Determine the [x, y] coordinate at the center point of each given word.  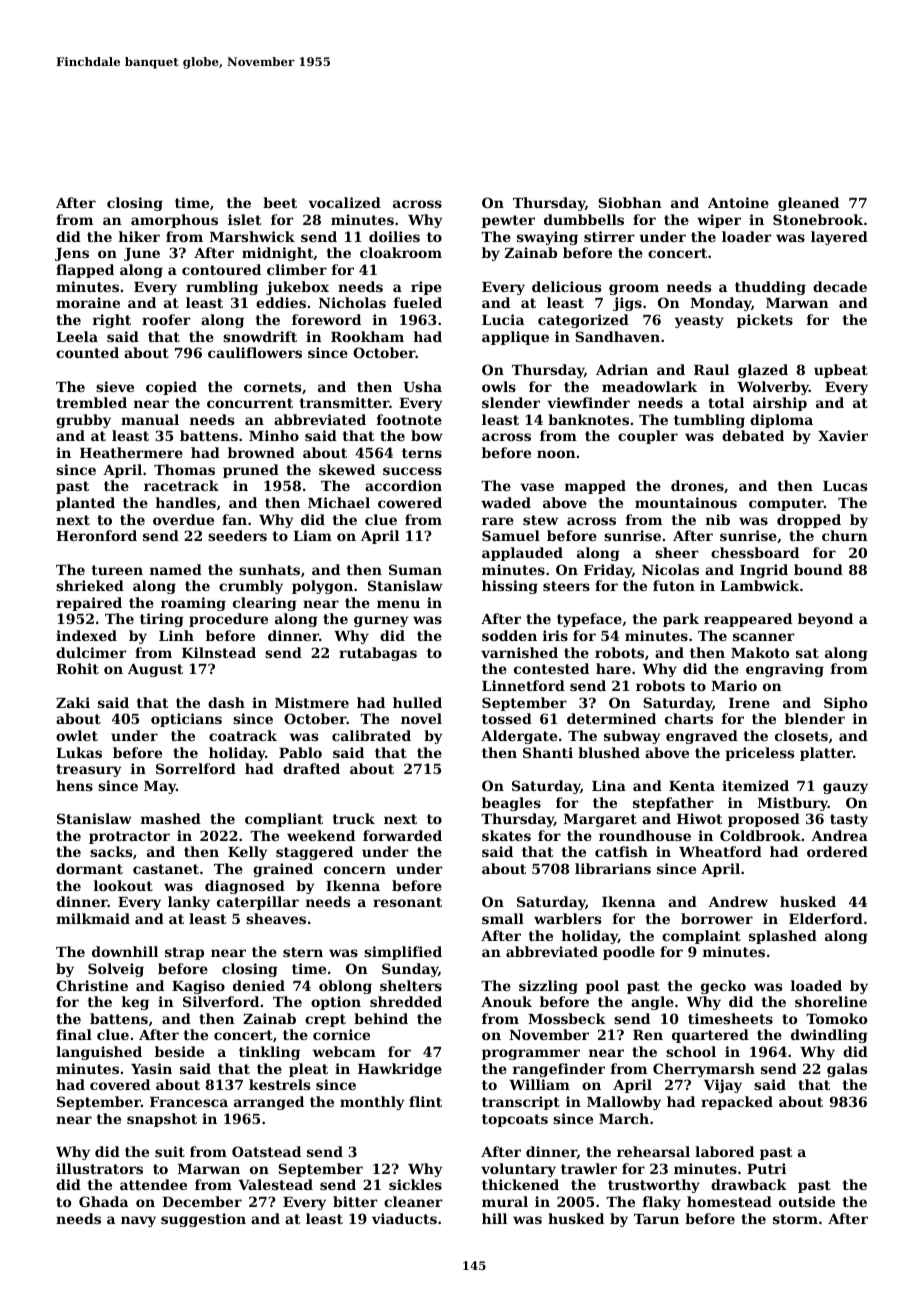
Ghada [103, 1201]
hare [613, 668]
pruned [251, 471]
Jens [72, 254]
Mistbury [793, 804]
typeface [589, 620]
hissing [510, 587]
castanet [166, 869]
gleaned [808, 204]
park [681, 620]
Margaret [600, 820]
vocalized [344, 202]
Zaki [73, 702]
